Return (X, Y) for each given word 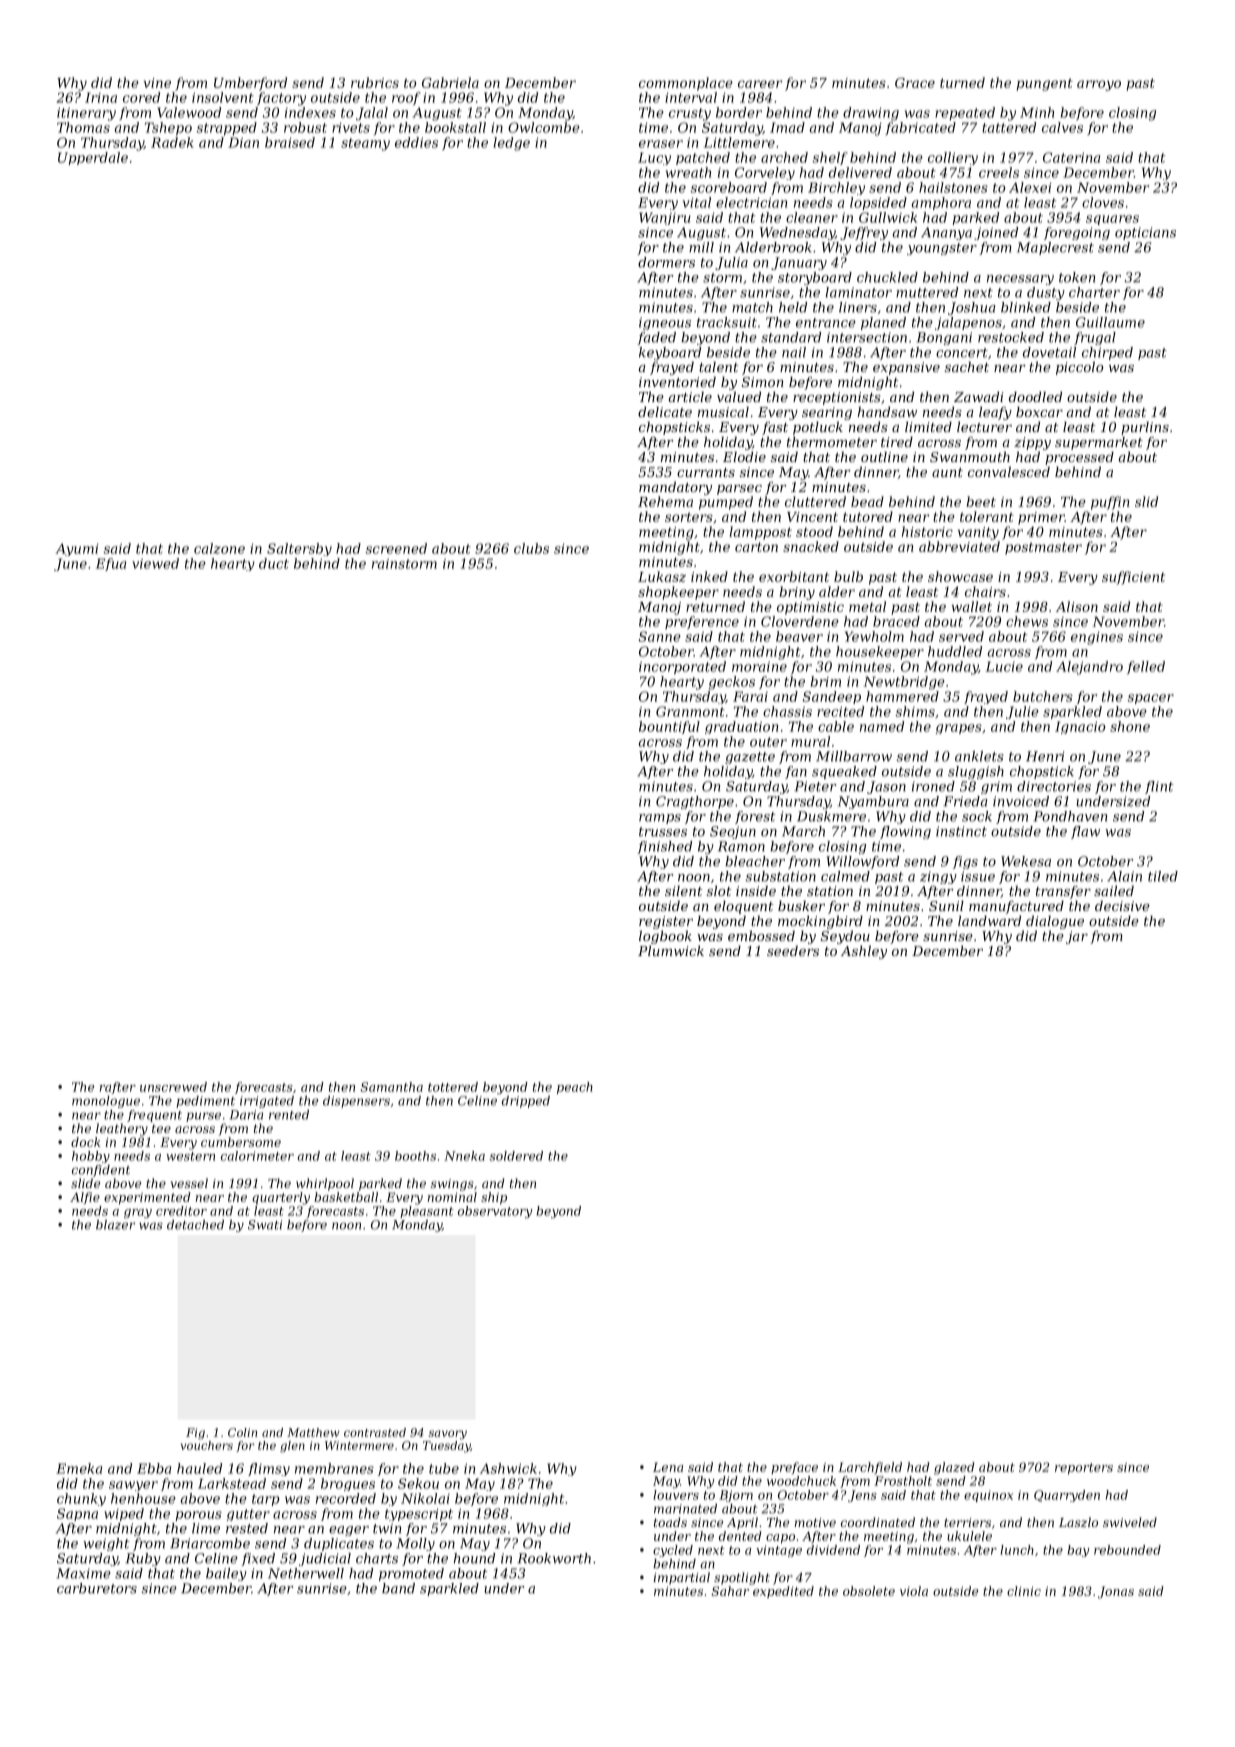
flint (1159, 787)
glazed (954, 1468)
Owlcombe (544, 127)
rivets (351, 127)
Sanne (659, 636)
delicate (665, 411)
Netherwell (306, 1573)
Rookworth (554, 1558)
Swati (265, 1225)
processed (1079, 458)
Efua (111, 564)
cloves (1103, 202)
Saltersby (299, 549)
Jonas (1116, 1592)
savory (448, 1435)
